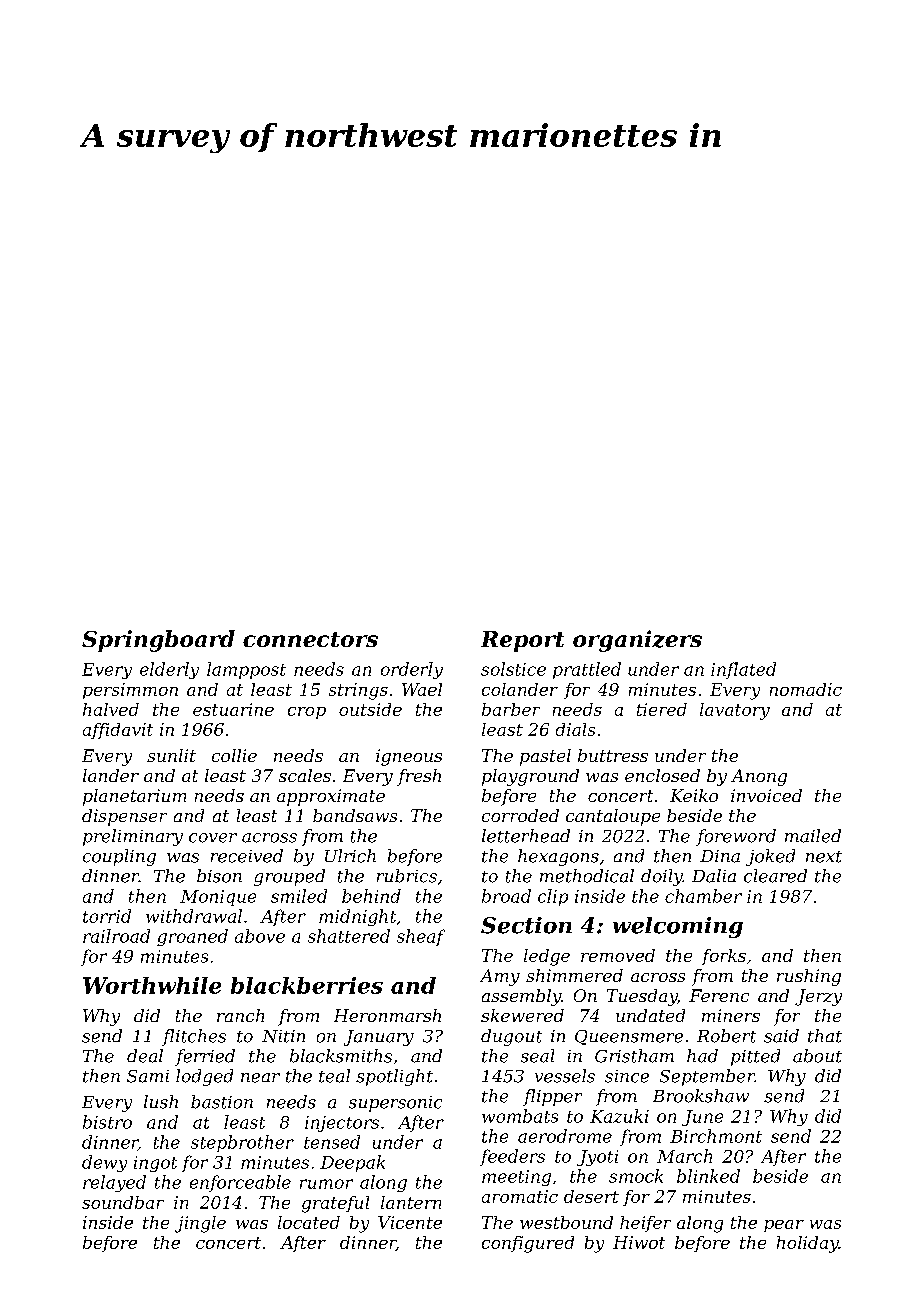 This screenshot has height=1314, width=924. Describe the element at coordinates (755, 1057) in the screenshot. I see `pitted` at that location.
